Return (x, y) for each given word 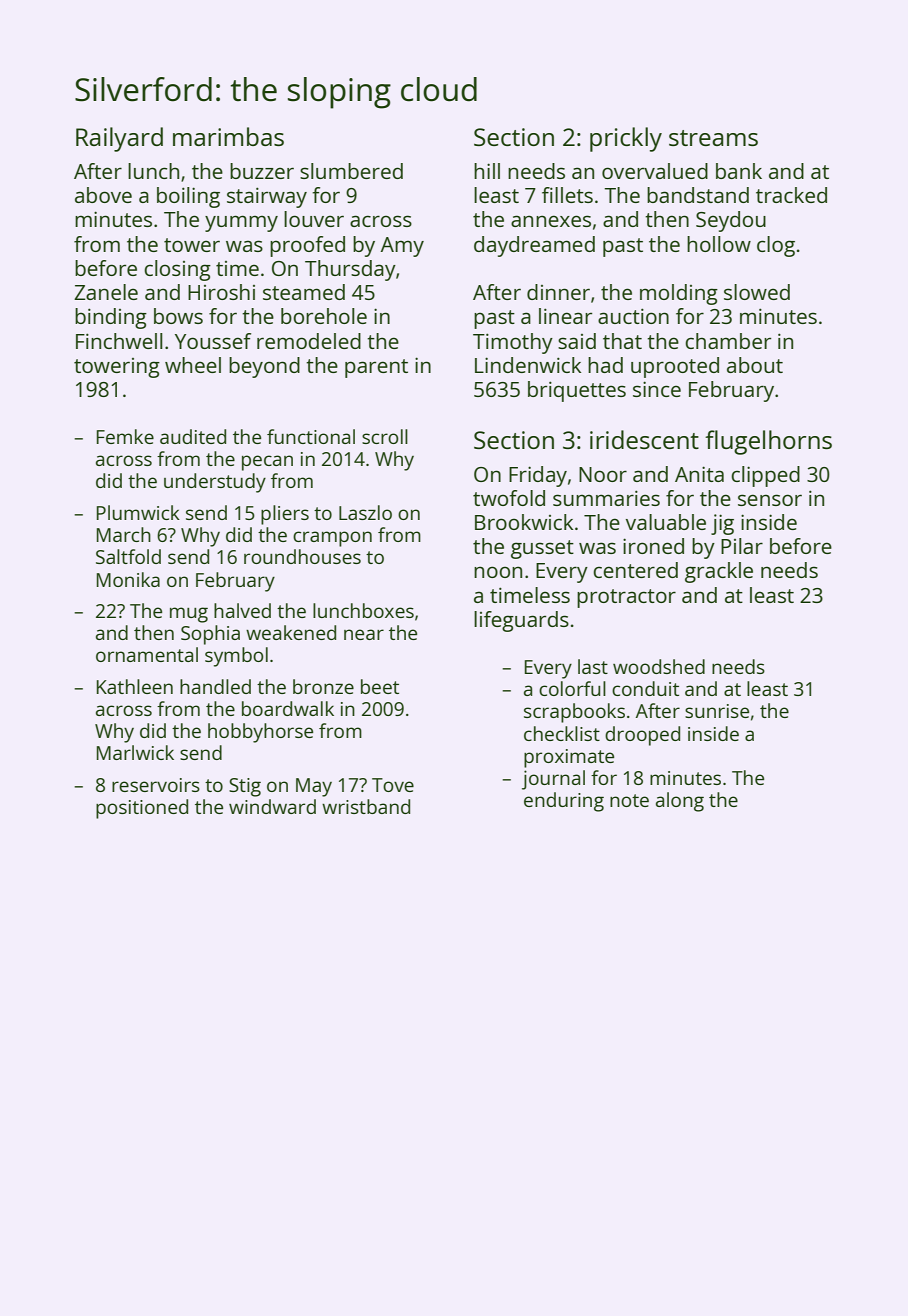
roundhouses (302, 556)
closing (177, 270)
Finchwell (119, 341)
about (755, 365)
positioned (142, 809)
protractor (626, 598)
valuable (666, 522)
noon (498, 572)
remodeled (309, 341)
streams (713, 138)
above (103, 195)
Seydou (731, 221)
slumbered (351, 171)
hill (487, 171)
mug (189, 615)
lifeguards (521, 621)
